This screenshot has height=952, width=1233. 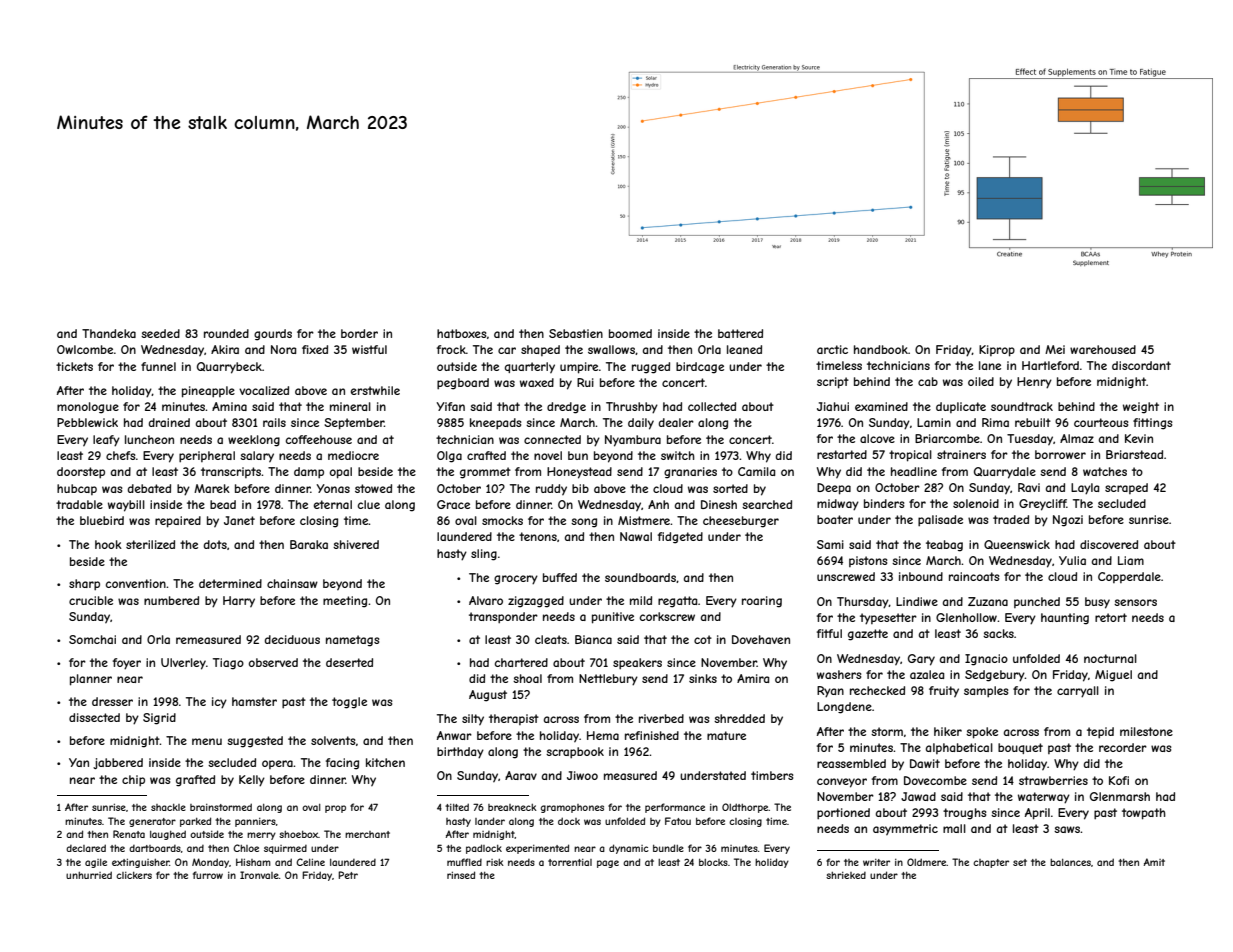 I want to click on bluebird, so click(x=102, y=520).
